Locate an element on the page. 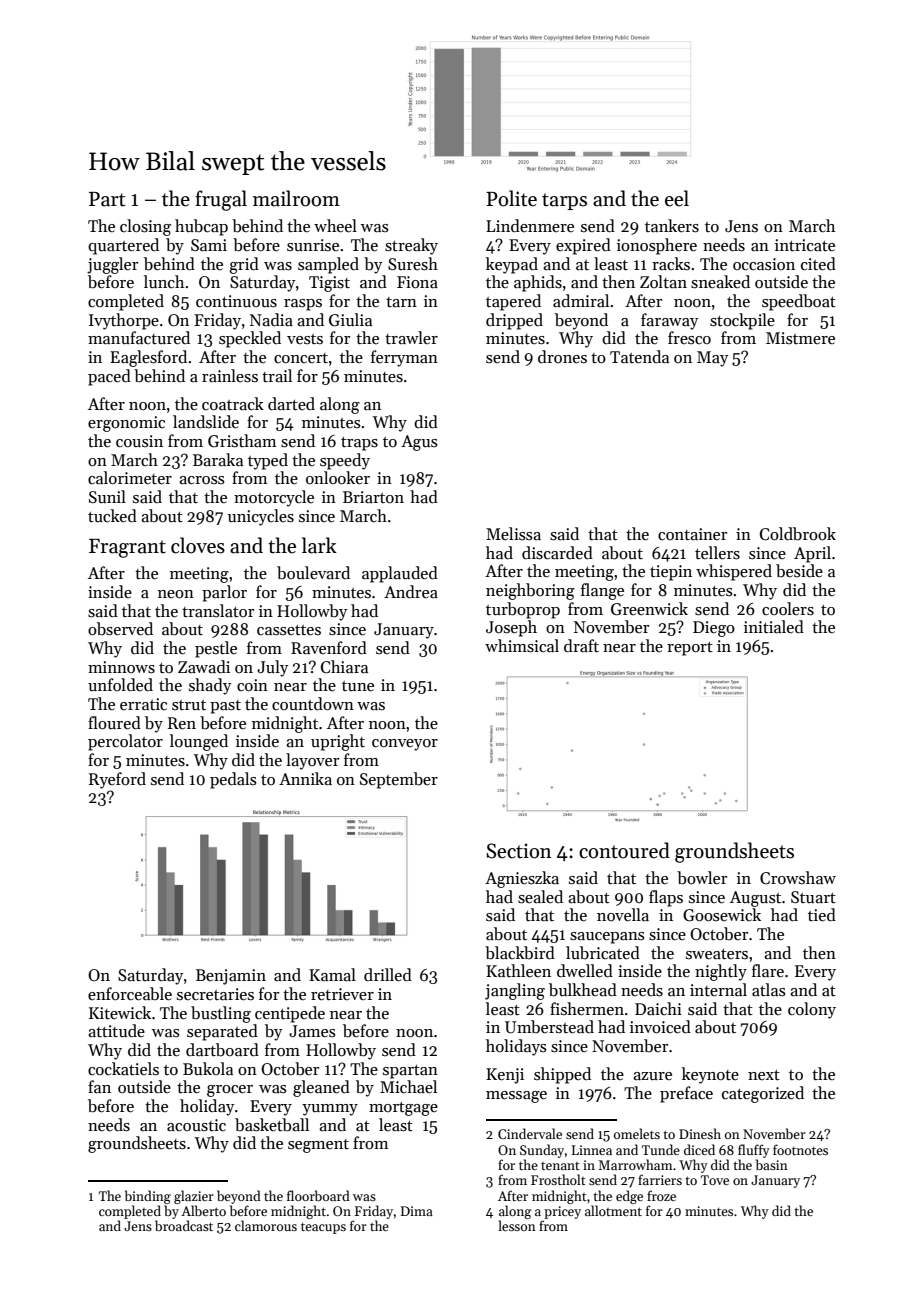 The height and width of the page is (1311, 924). report is located at coordinates (690, 649).
